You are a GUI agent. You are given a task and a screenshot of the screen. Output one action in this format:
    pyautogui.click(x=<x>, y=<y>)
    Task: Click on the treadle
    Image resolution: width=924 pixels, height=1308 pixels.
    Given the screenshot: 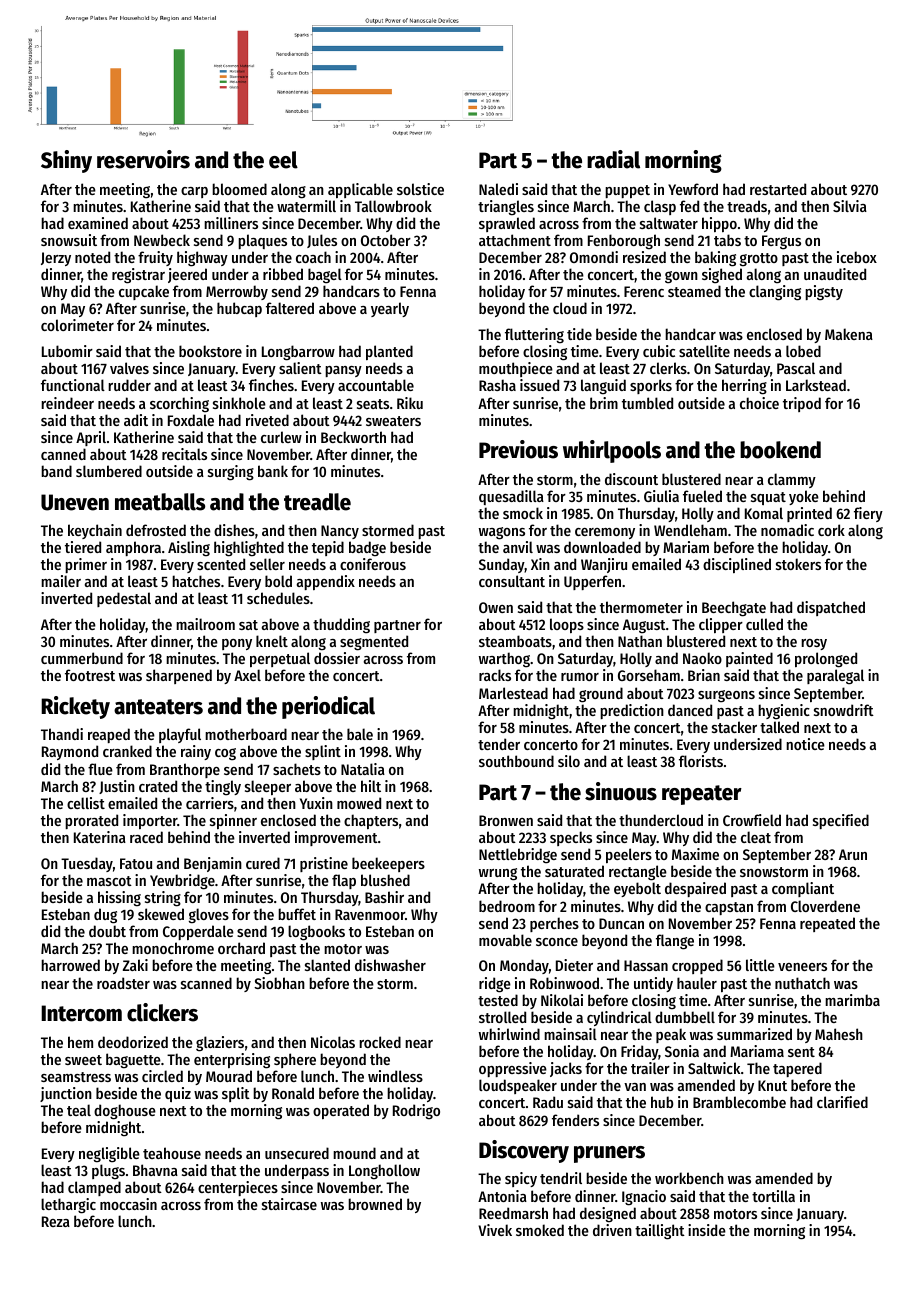 What is the action you would take?
    pyautogui.click(x=317, y=502)
